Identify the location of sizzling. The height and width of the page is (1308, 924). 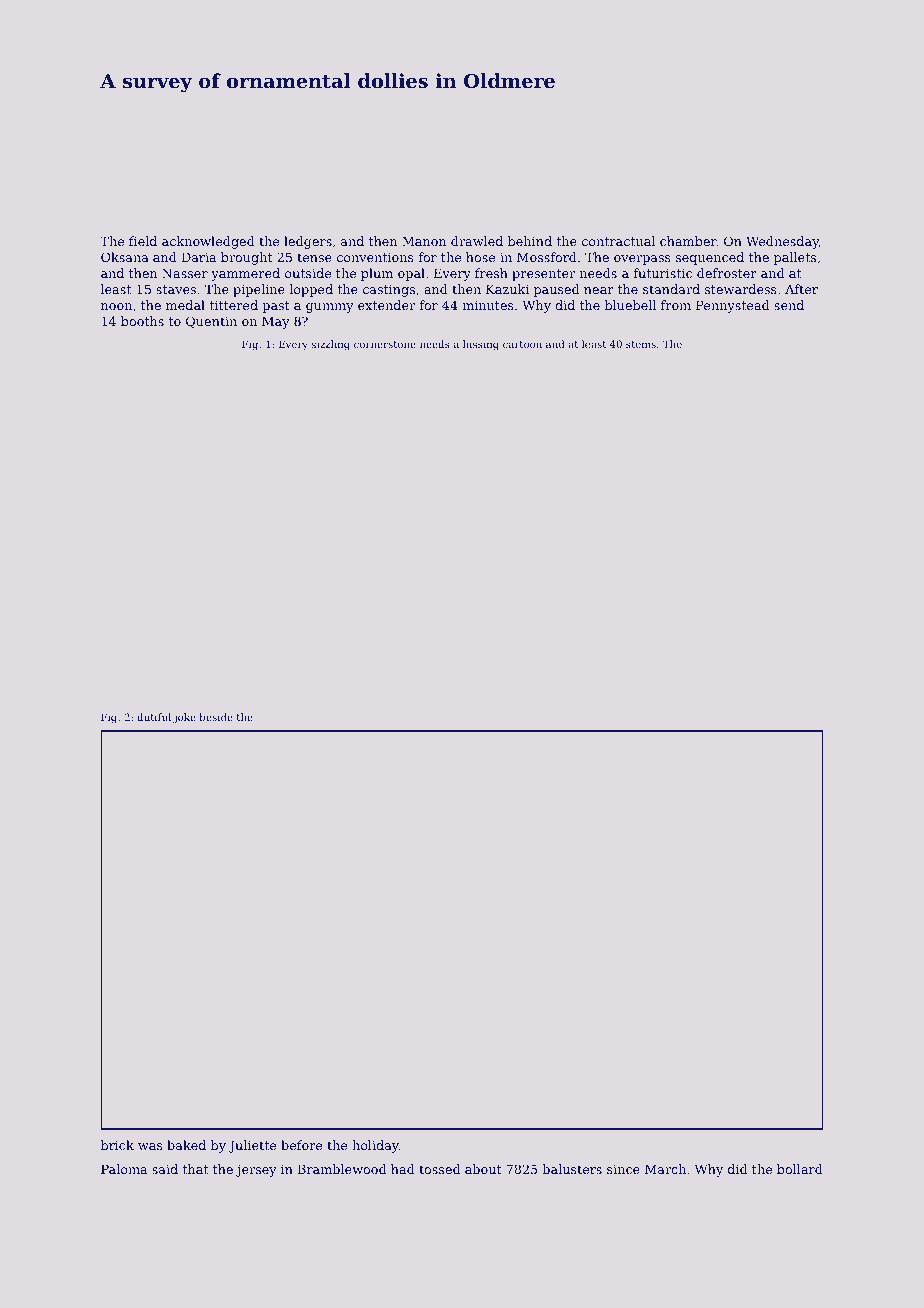
(331, 345).
